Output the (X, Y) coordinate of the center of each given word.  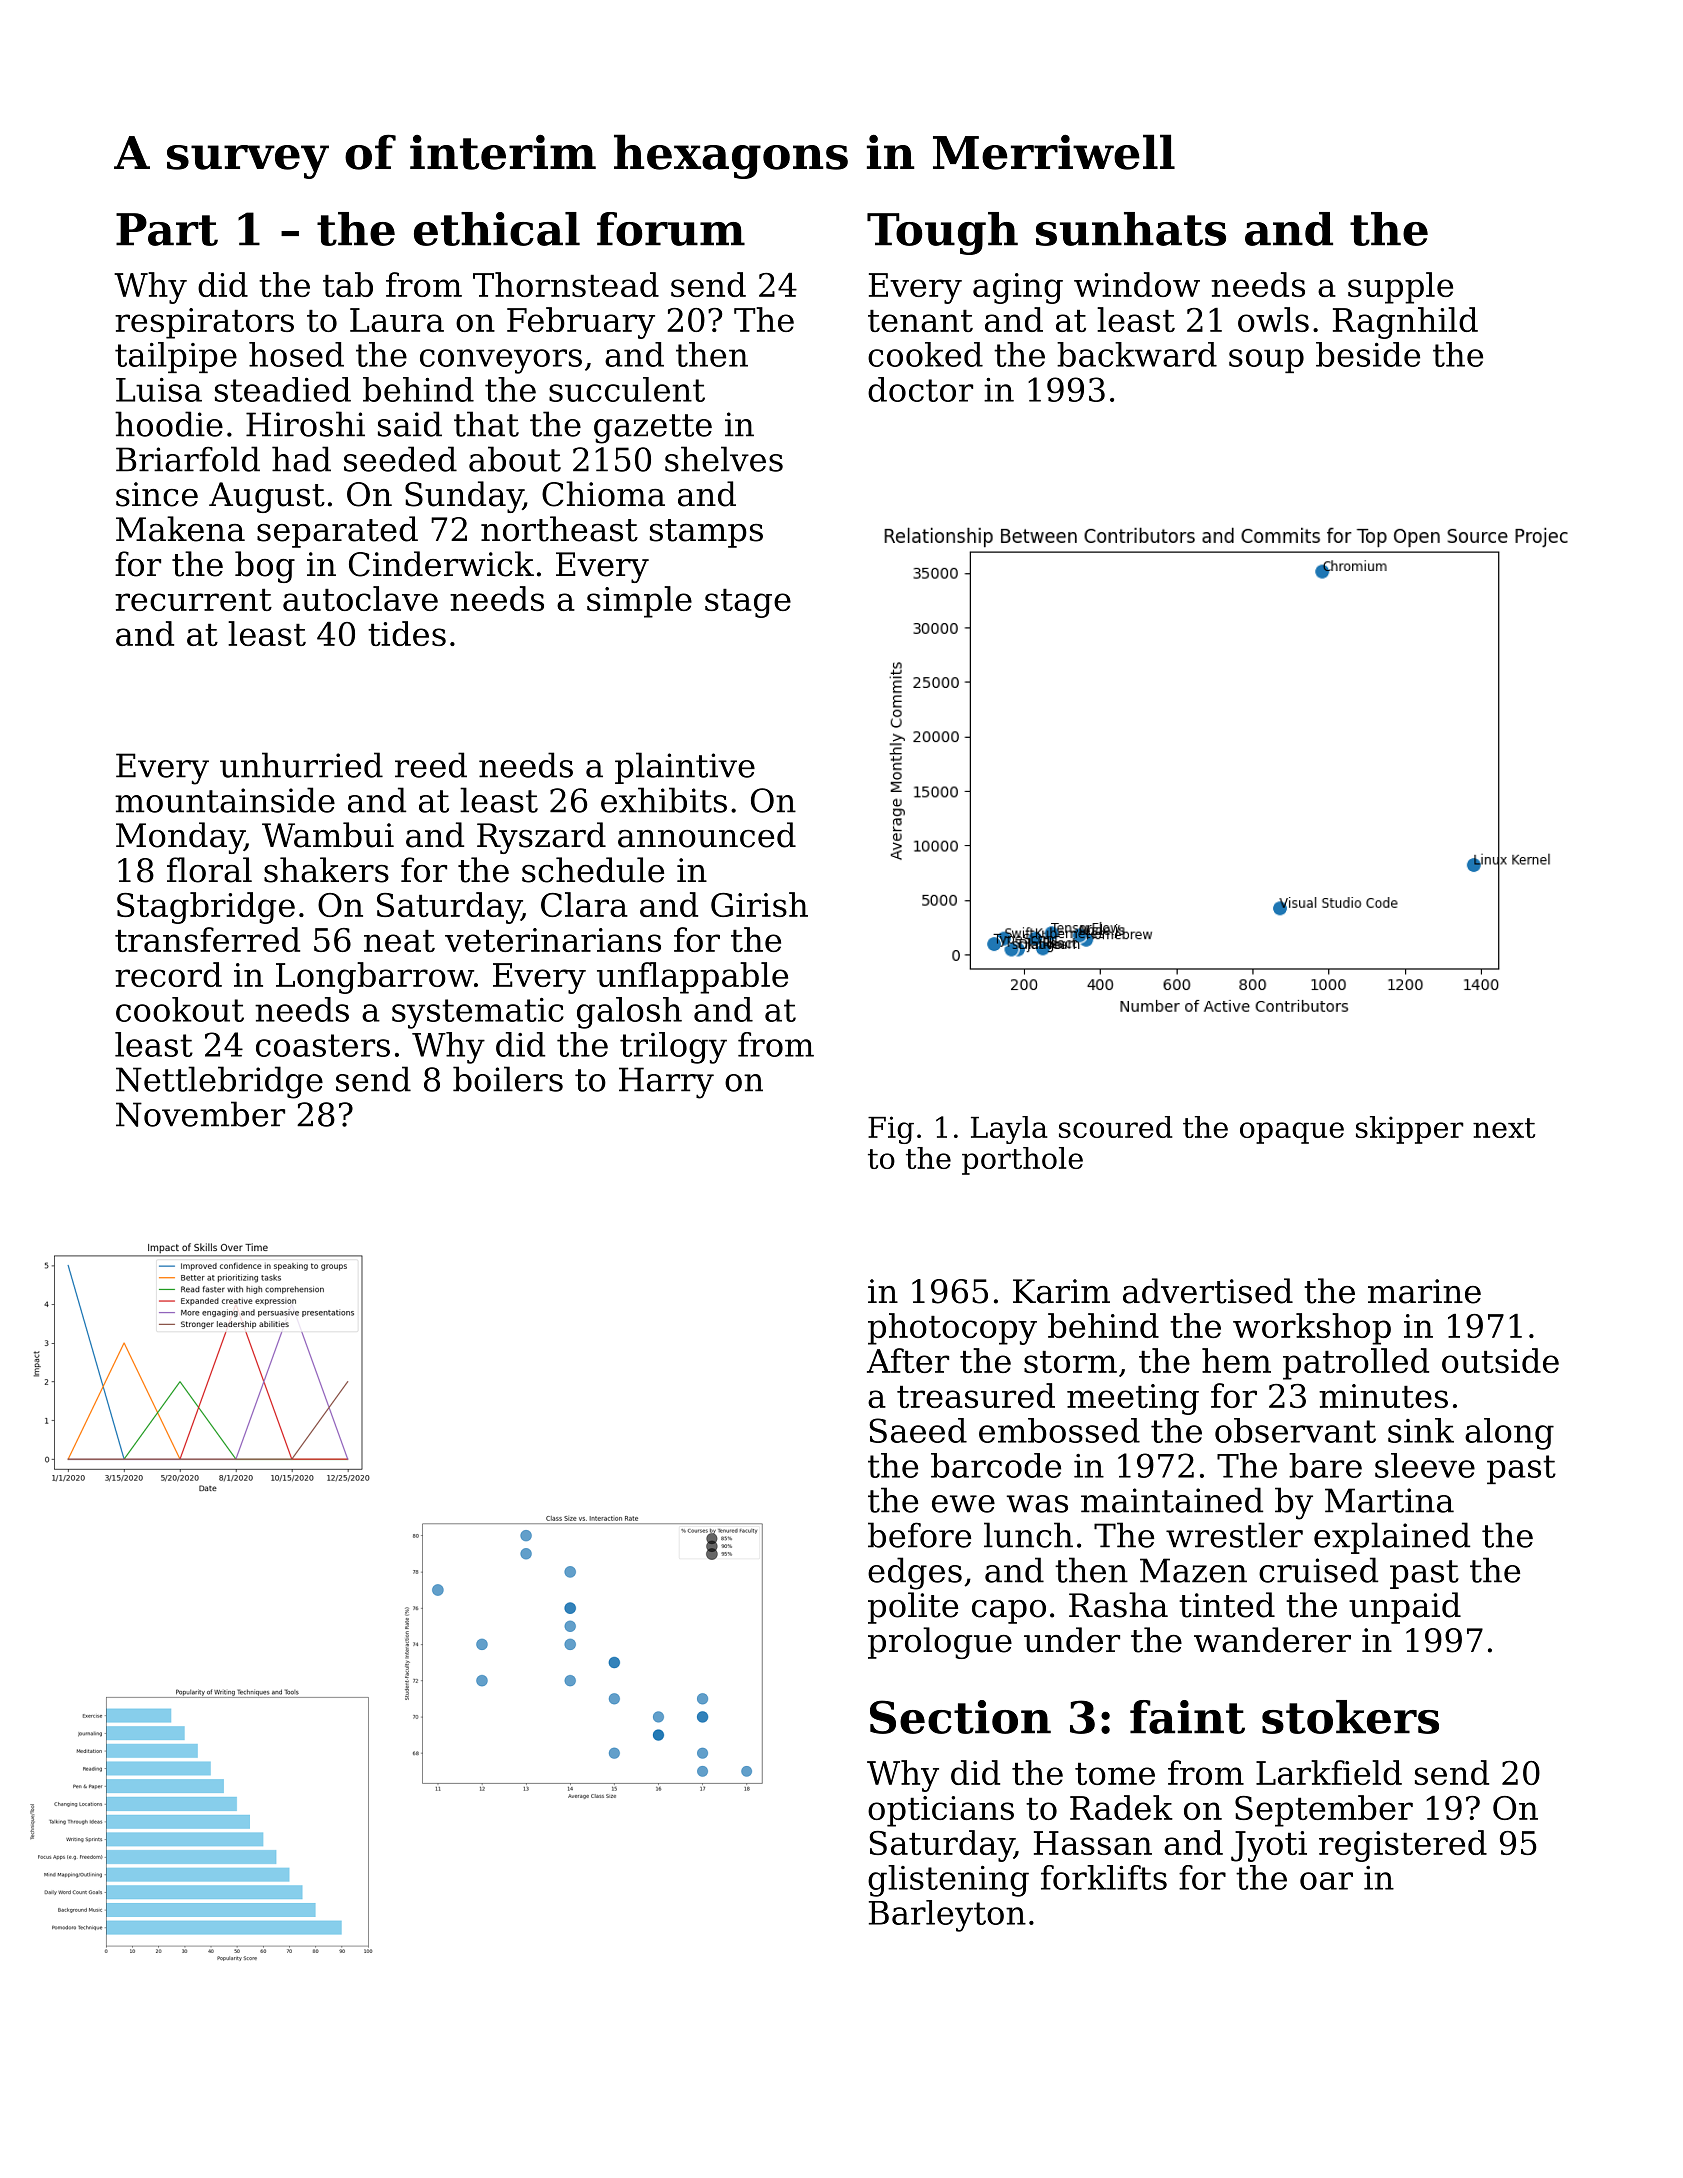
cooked (925, 354)
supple (1400, 288)
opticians (941, 1811)
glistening (948, 1881)
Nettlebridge (219, 1082)
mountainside (225, 800)
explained (1392, 1538)
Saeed (918, 1430)
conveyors (501, 361)
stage (748, 603)
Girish (759, 904)
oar (1326, 1881)
